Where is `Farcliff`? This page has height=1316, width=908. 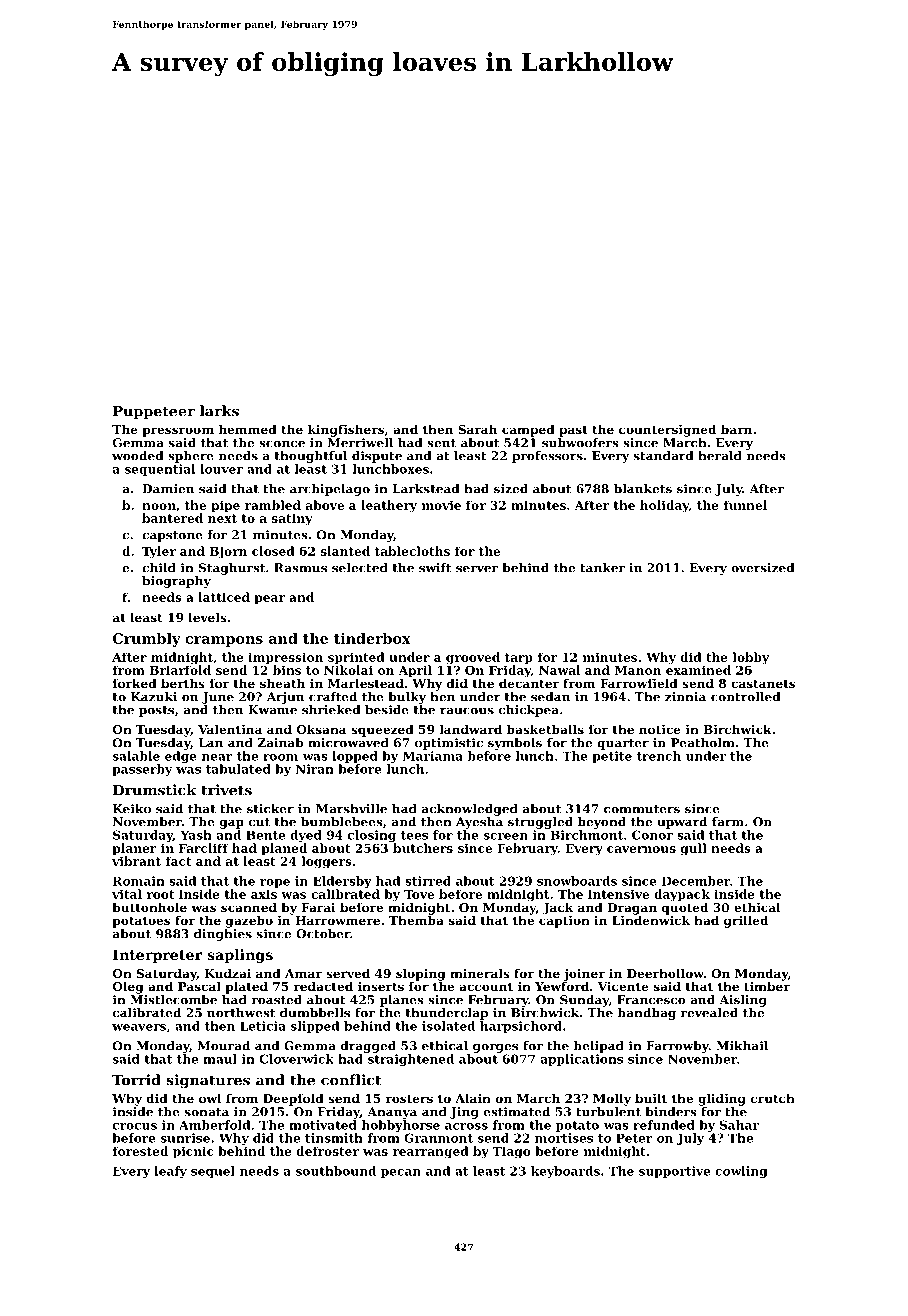 Farcliff is located at coordinates (203, 848).
